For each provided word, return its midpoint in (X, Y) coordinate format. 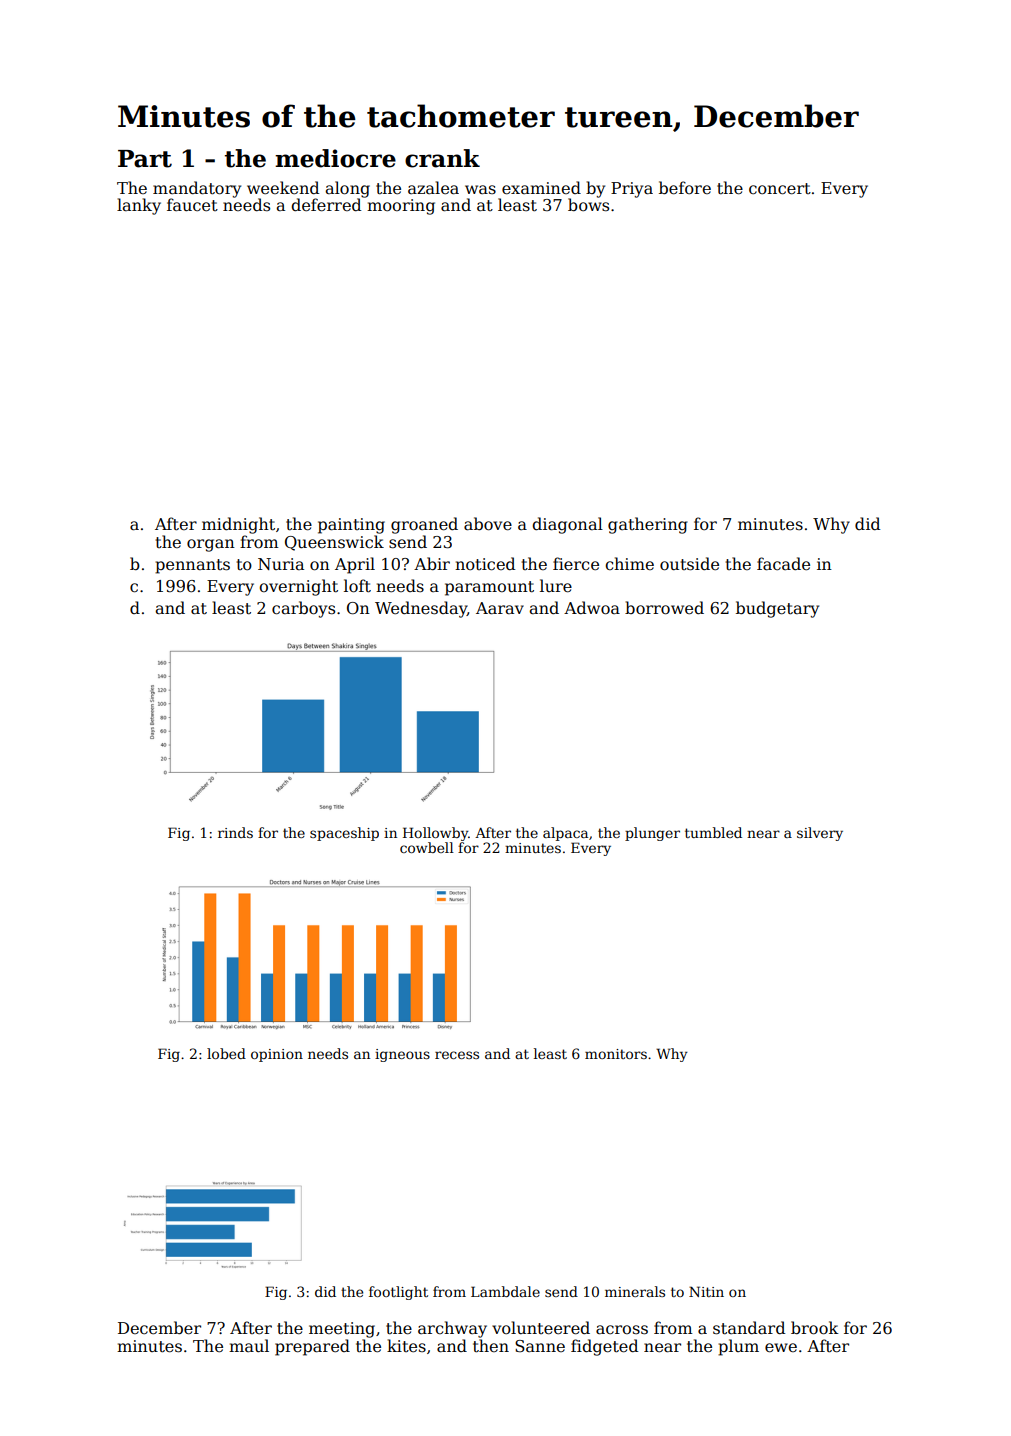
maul (249, 1345)
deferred (326, 205)
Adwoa (592, 608)
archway (452, 1329)
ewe (781, 1348)
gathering (648, 525)
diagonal (567, 525)
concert (780, 189)
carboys (303, 609)
